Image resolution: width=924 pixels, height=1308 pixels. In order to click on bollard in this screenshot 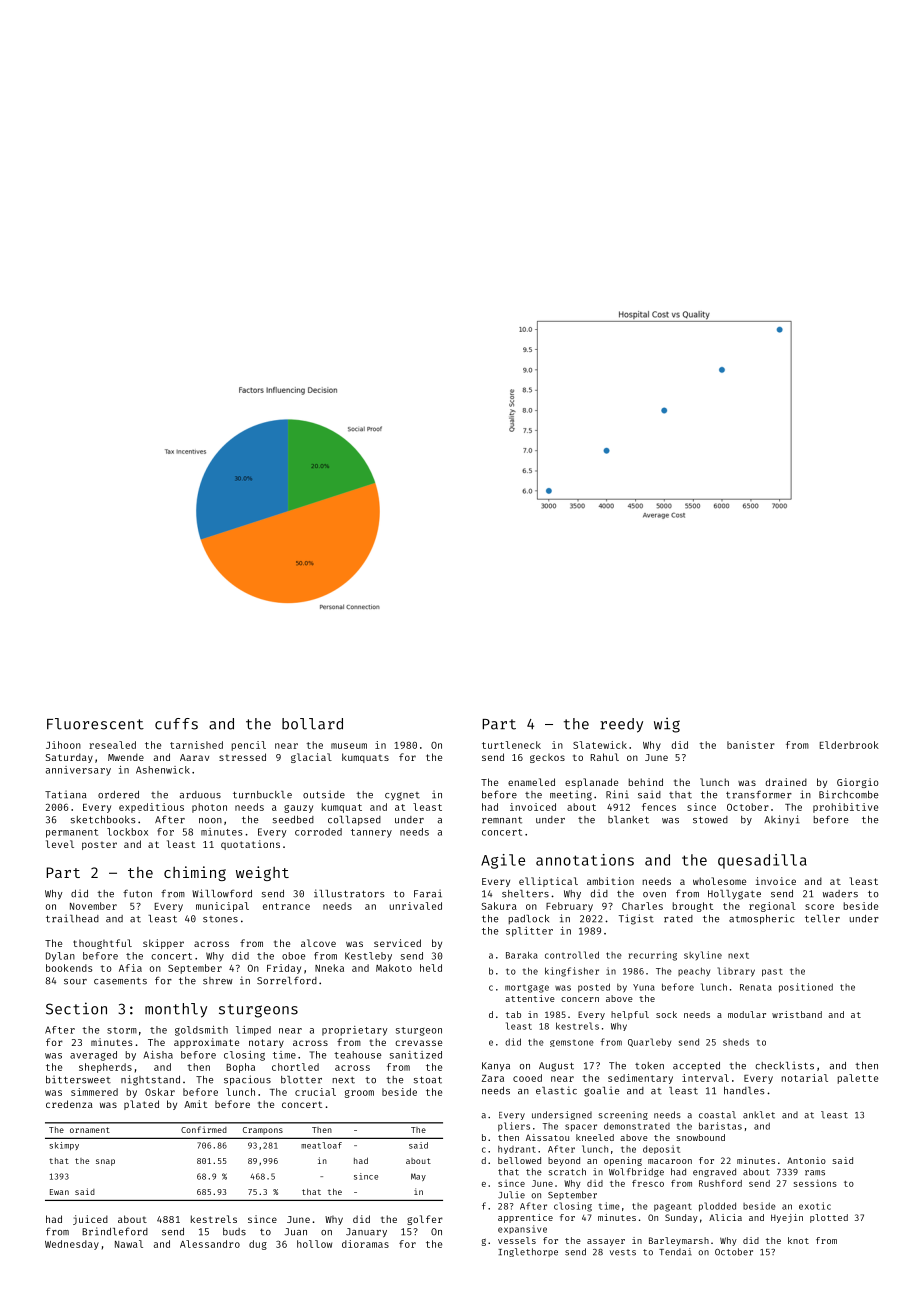, I will do `click(312, 724)`.
